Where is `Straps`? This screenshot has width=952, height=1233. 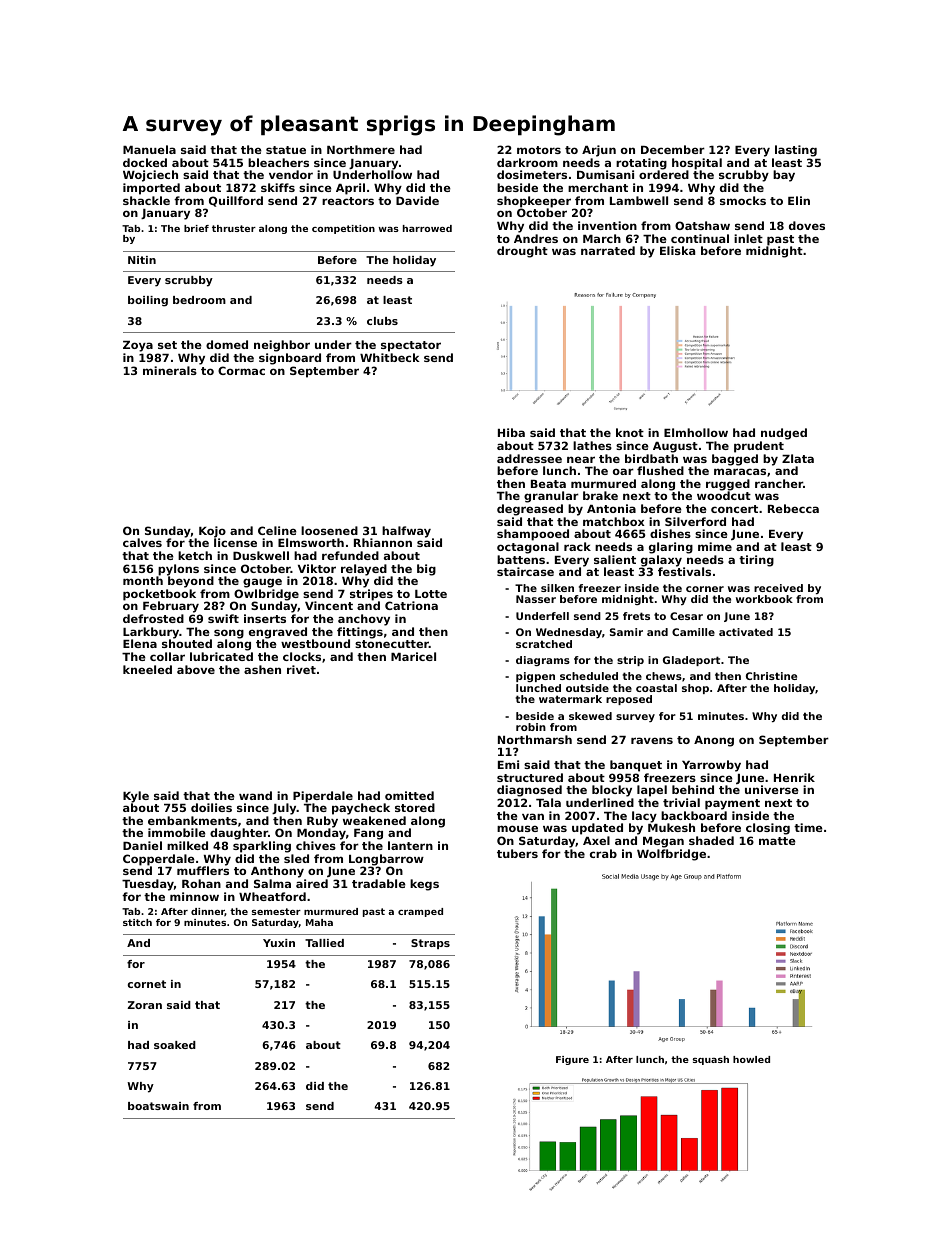 Straps is located at coordinates (430, 944).
